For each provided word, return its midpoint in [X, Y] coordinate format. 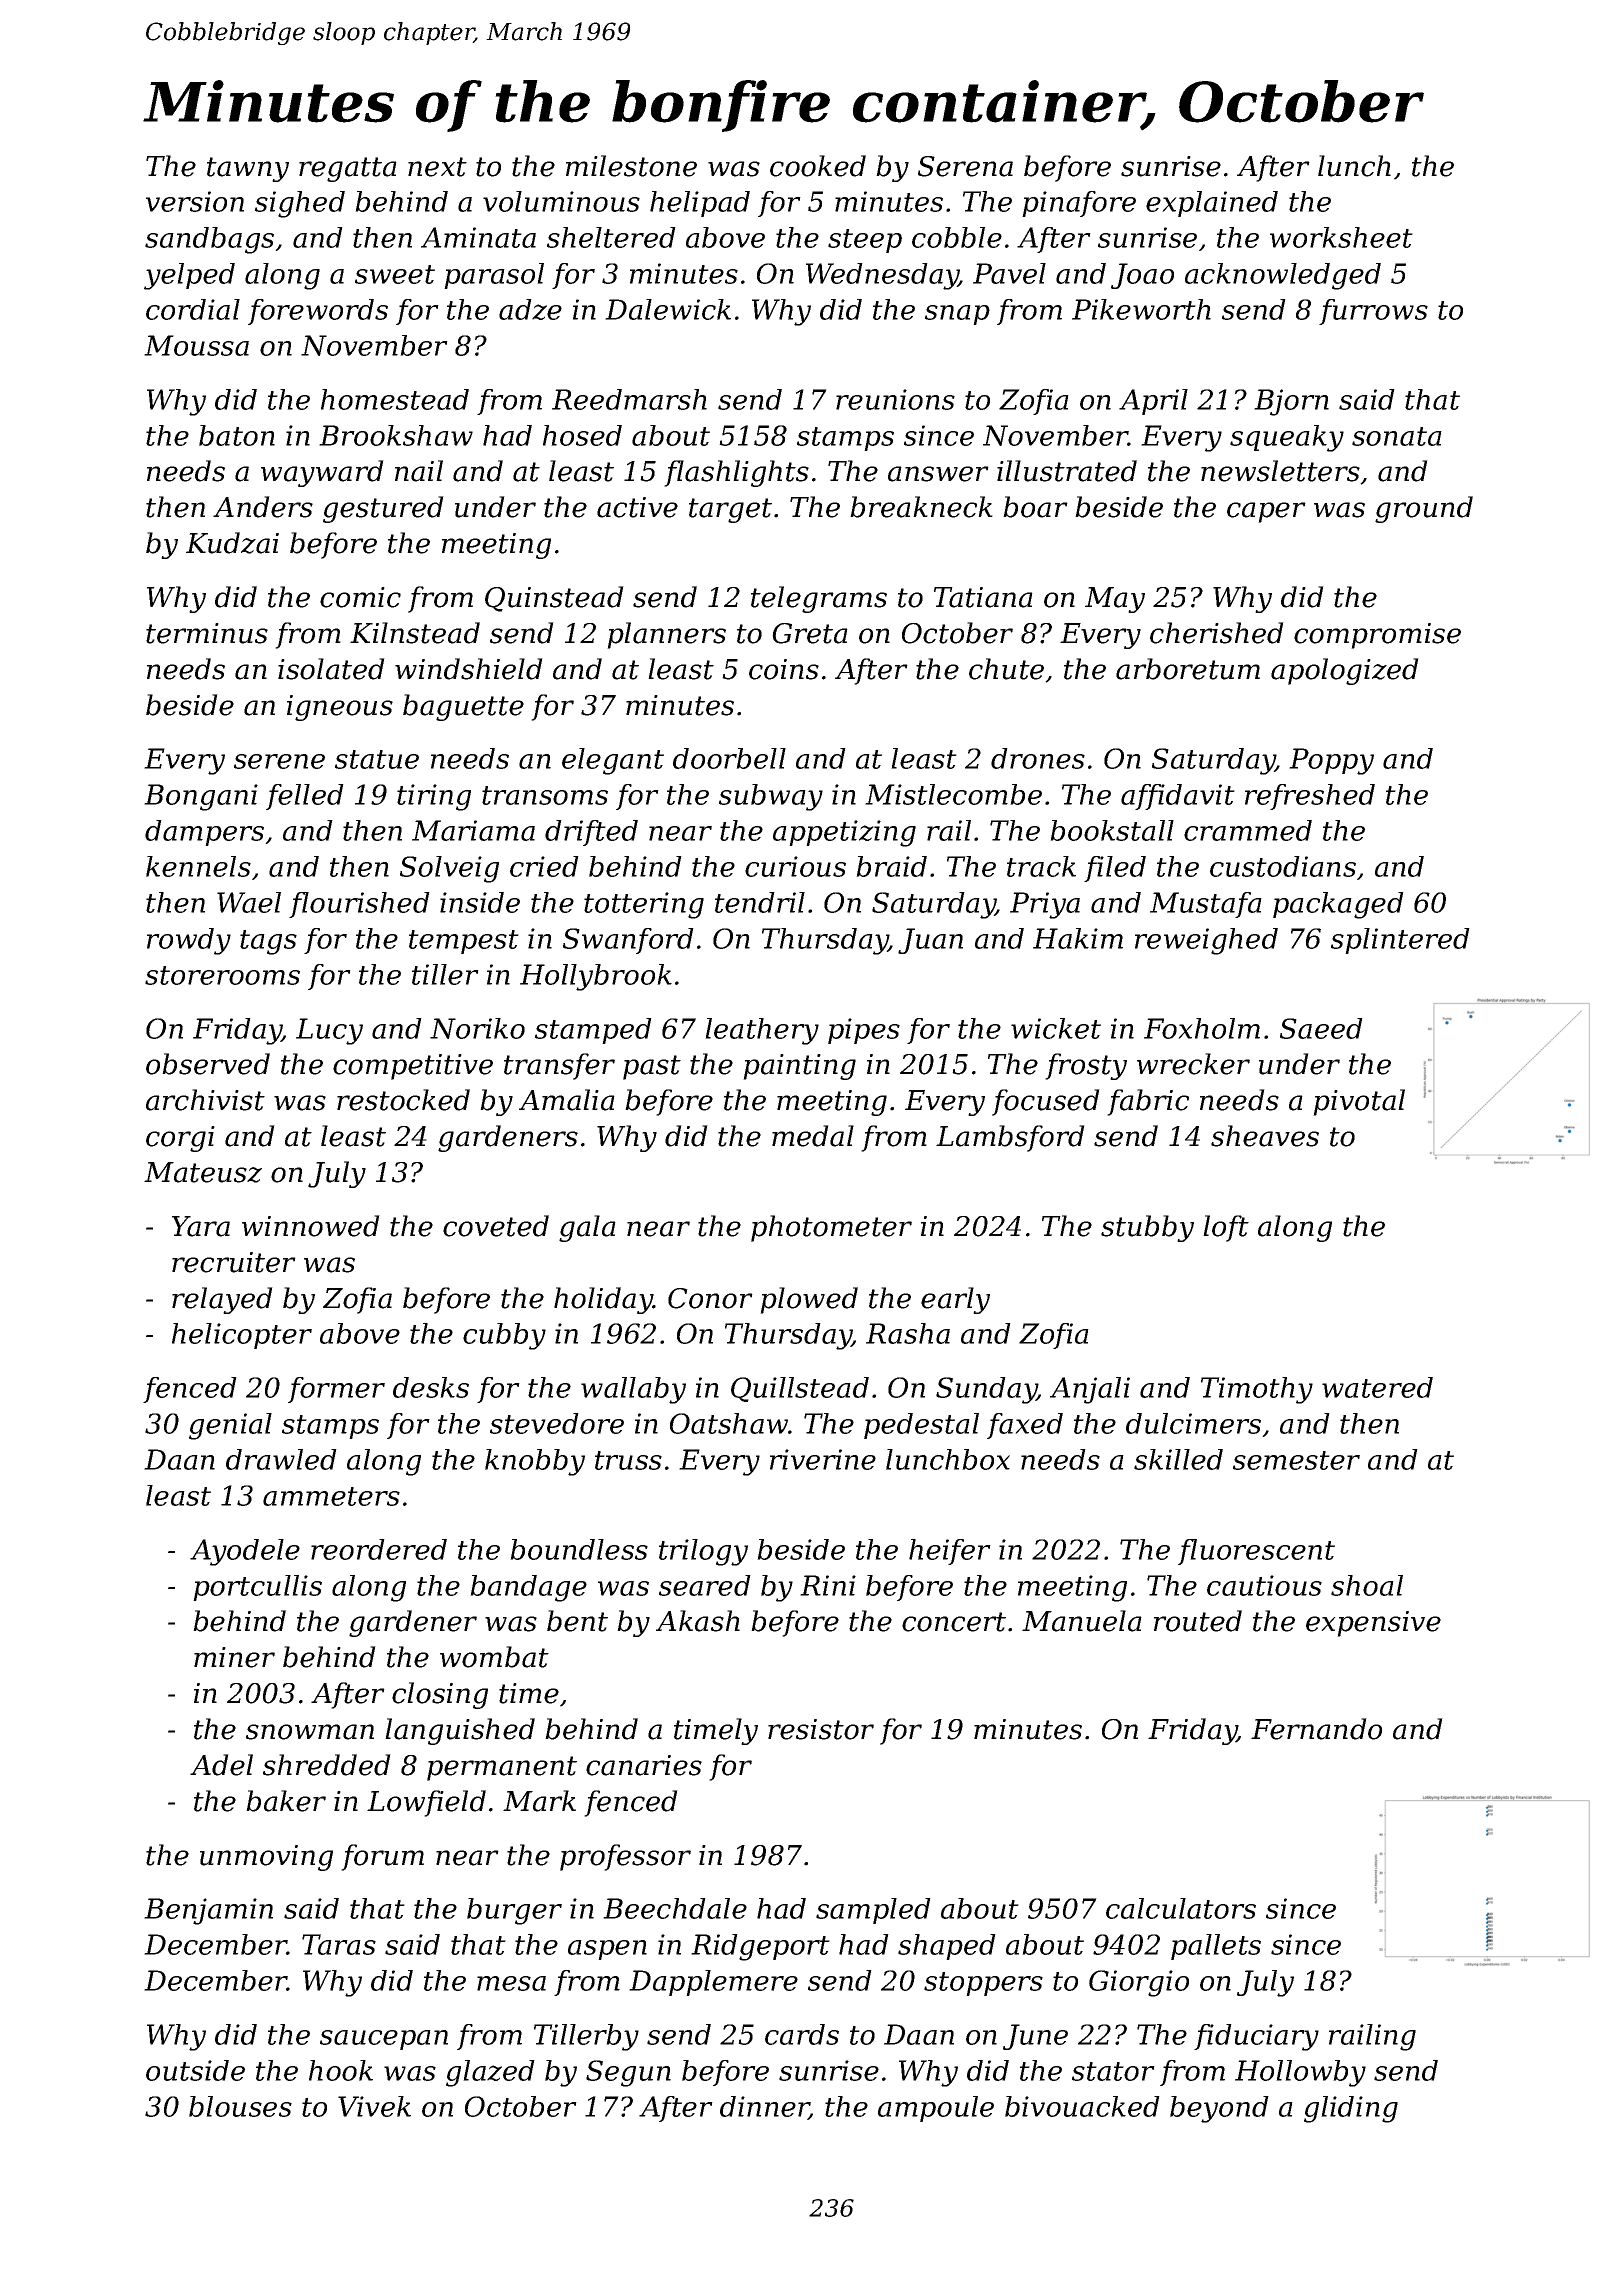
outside [195, 2070]
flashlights [736, 473]
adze [530, 309]
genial [230, 1426]
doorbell [729, 758]
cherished [1217, 633]
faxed [1025, 1426]
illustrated [1067, 471]
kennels [198, 866]
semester [1296, 1460]
